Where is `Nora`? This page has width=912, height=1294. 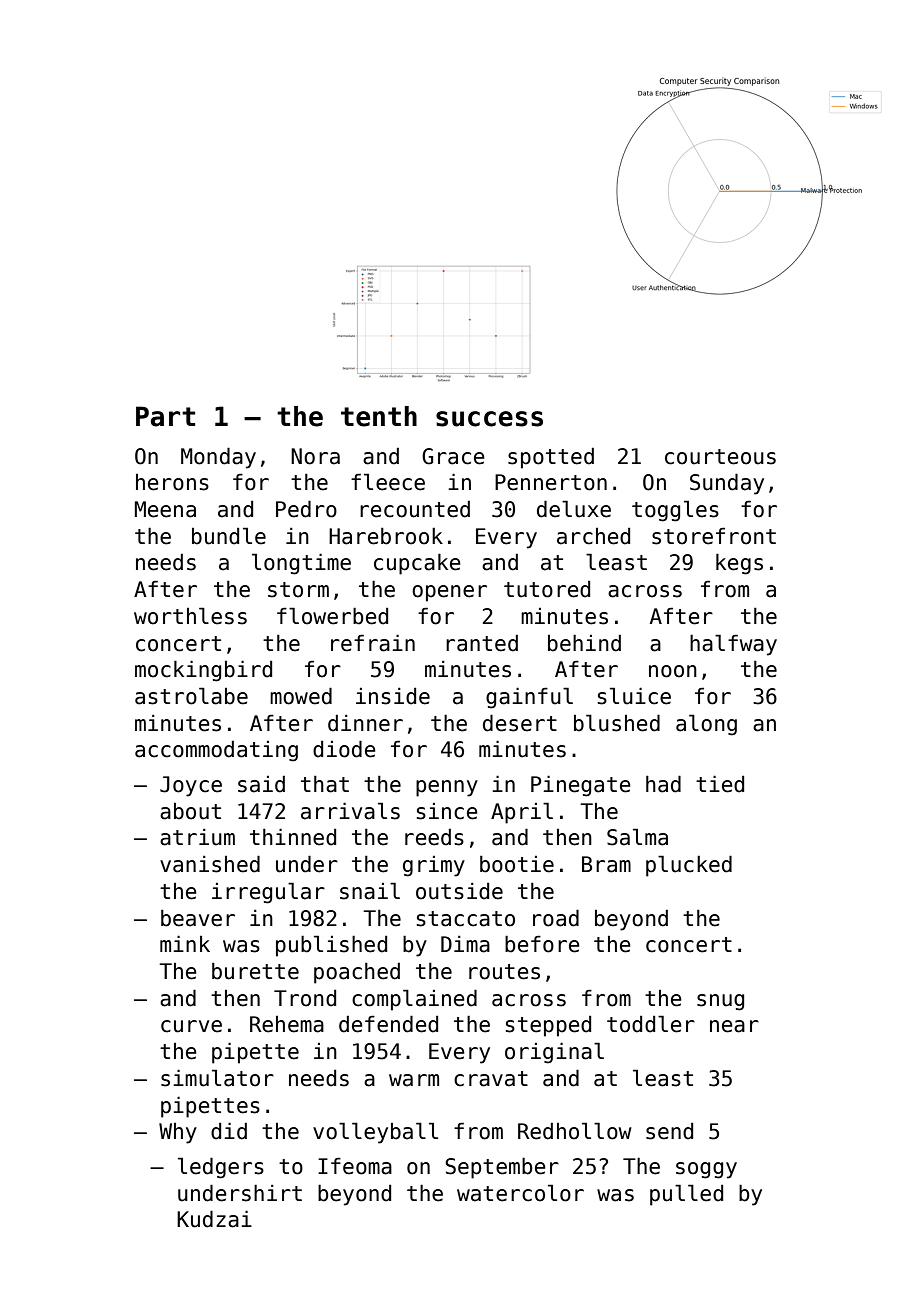
Nora is located at coordinates (315, 456).
